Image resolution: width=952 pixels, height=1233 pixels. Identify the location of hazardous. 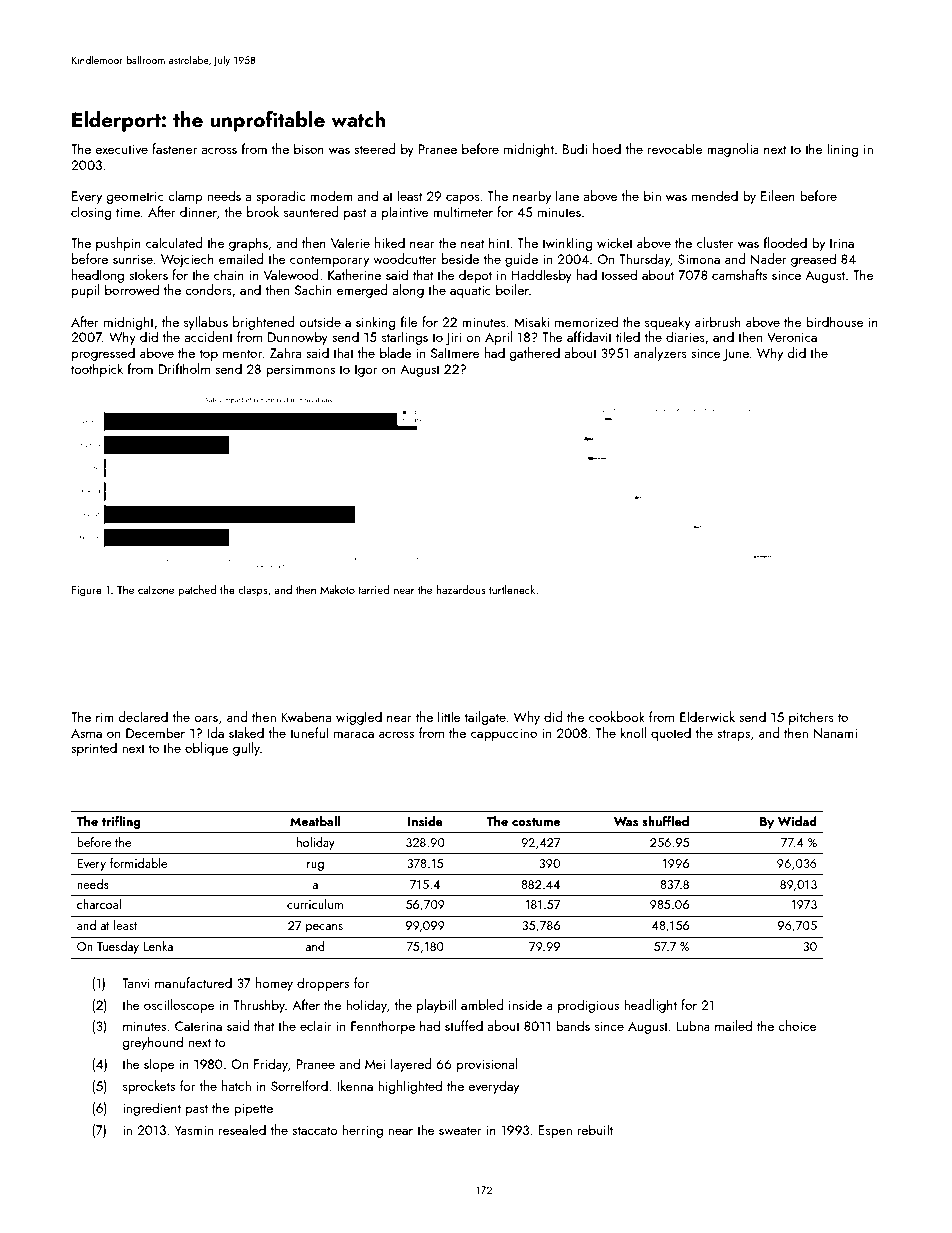
(461, 589).
